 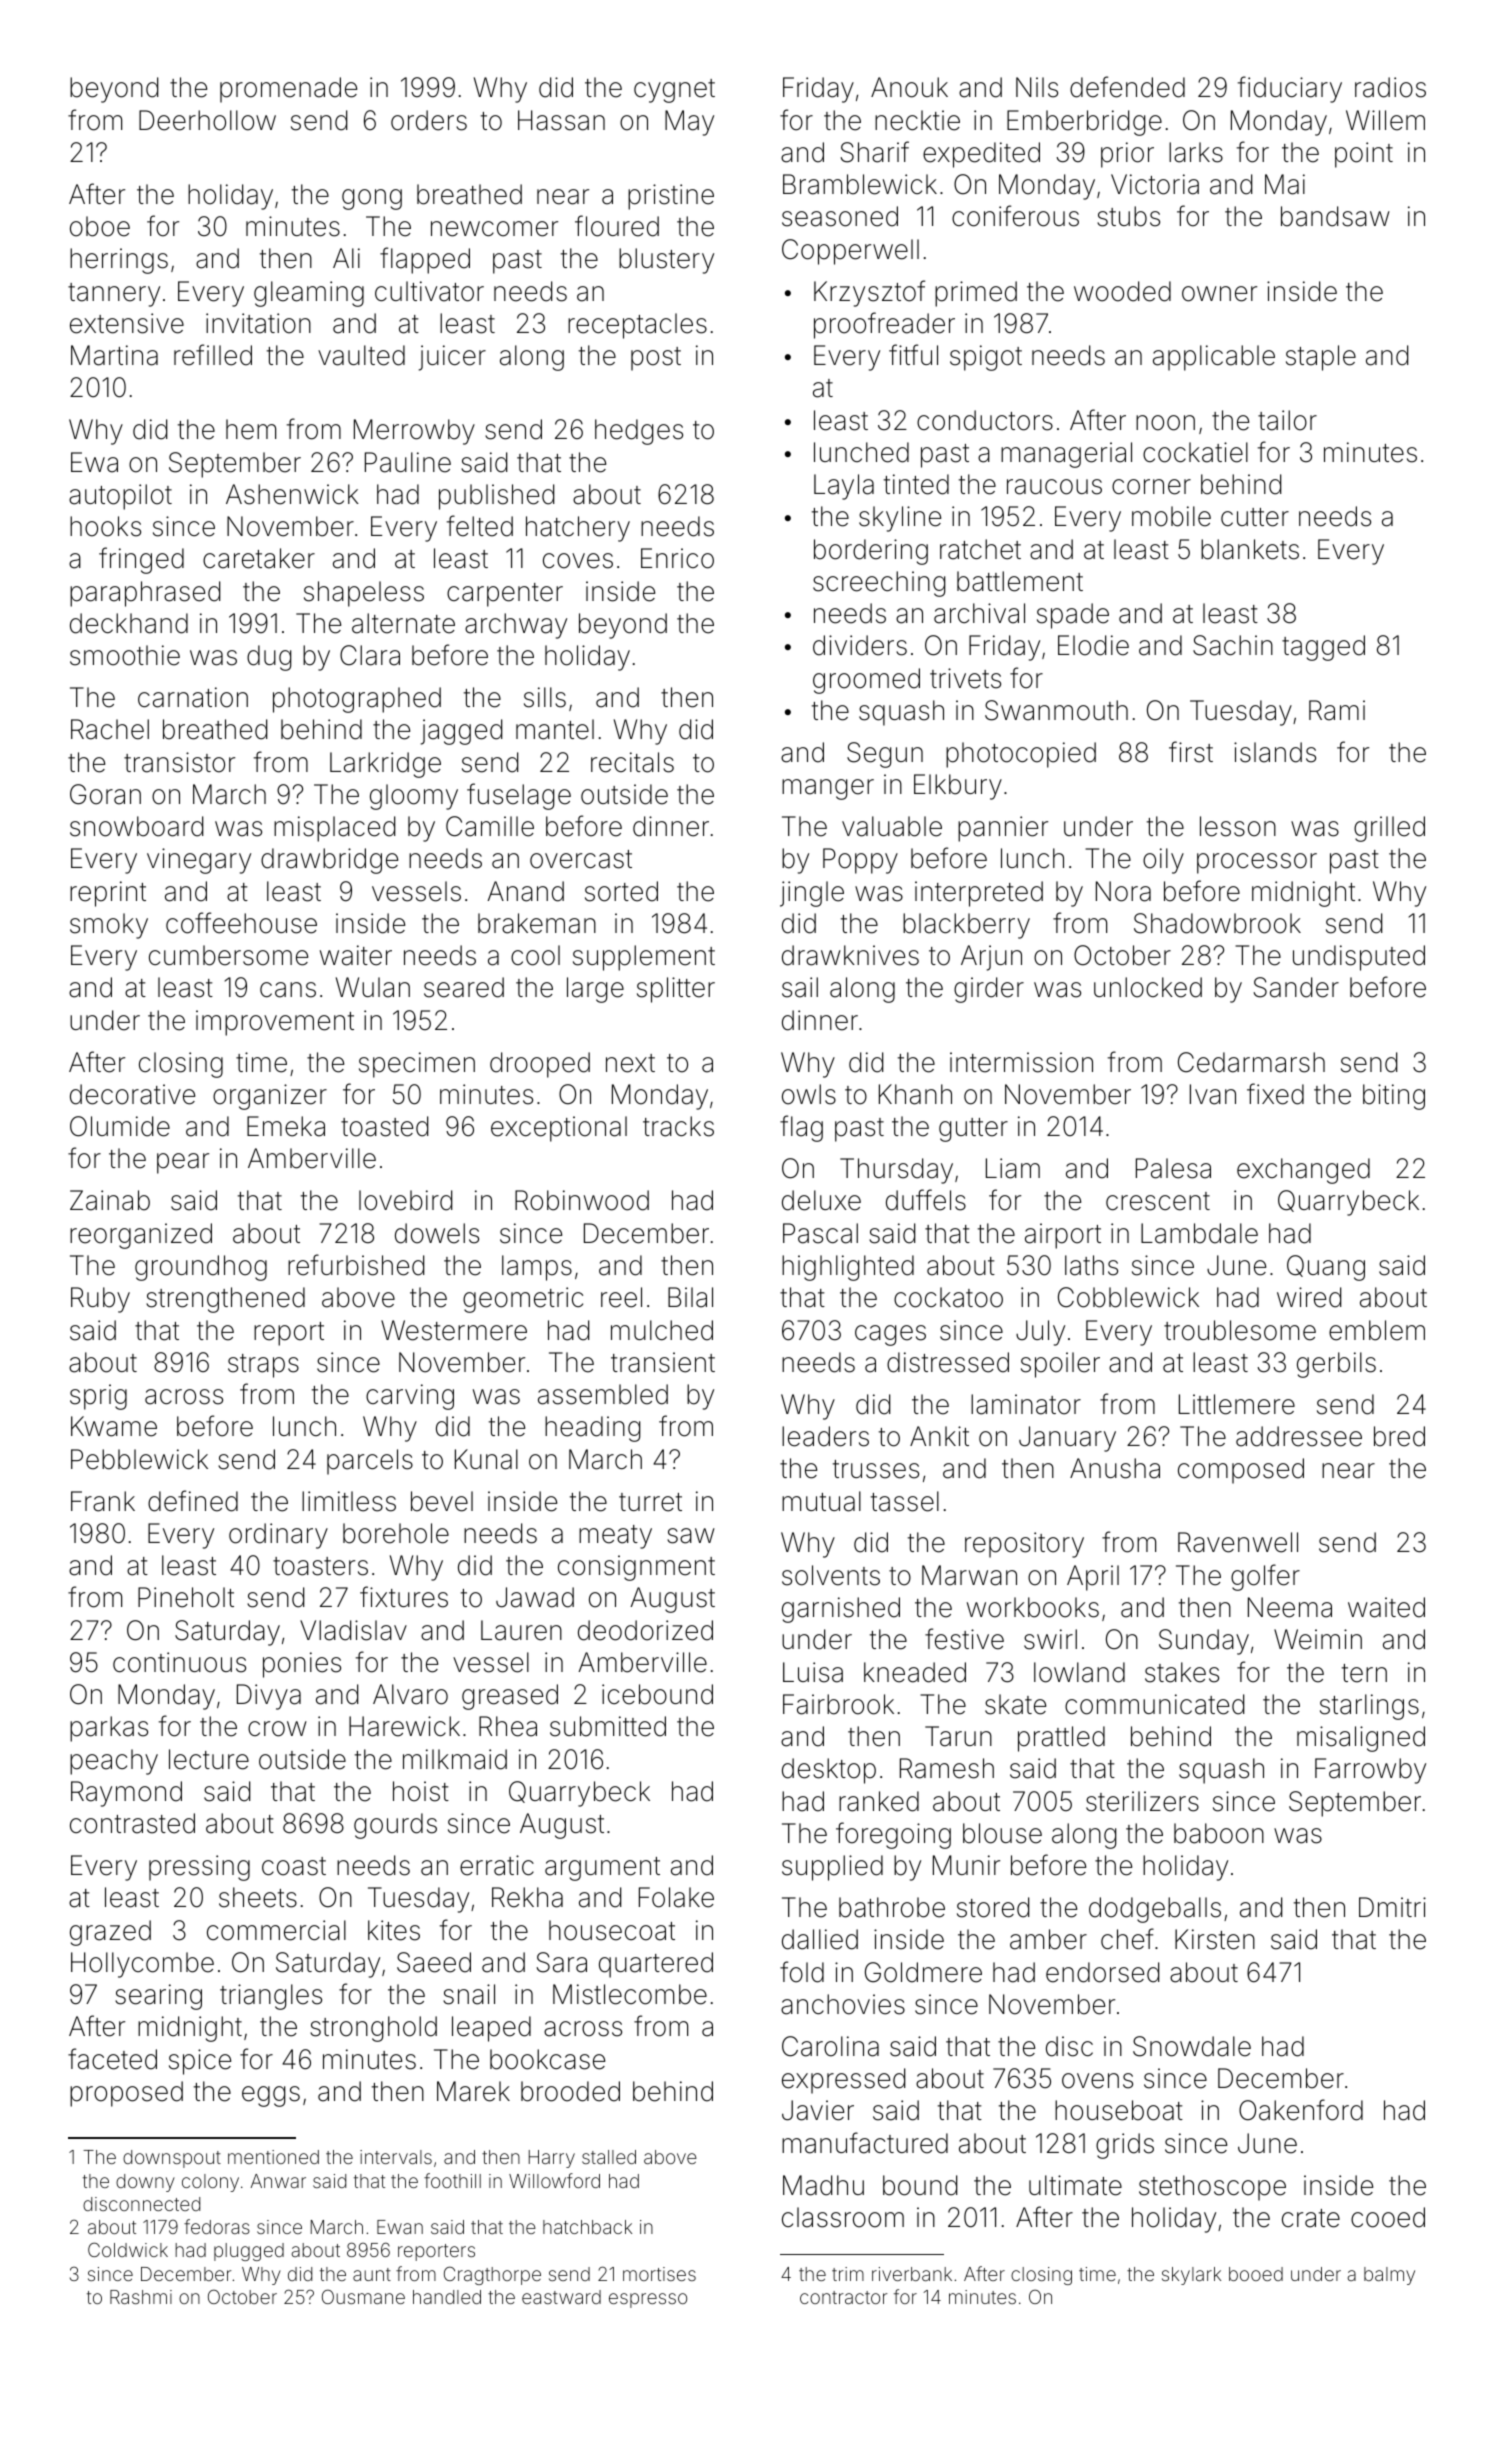 I want to click on reprint, so click(x=108, y=894).
